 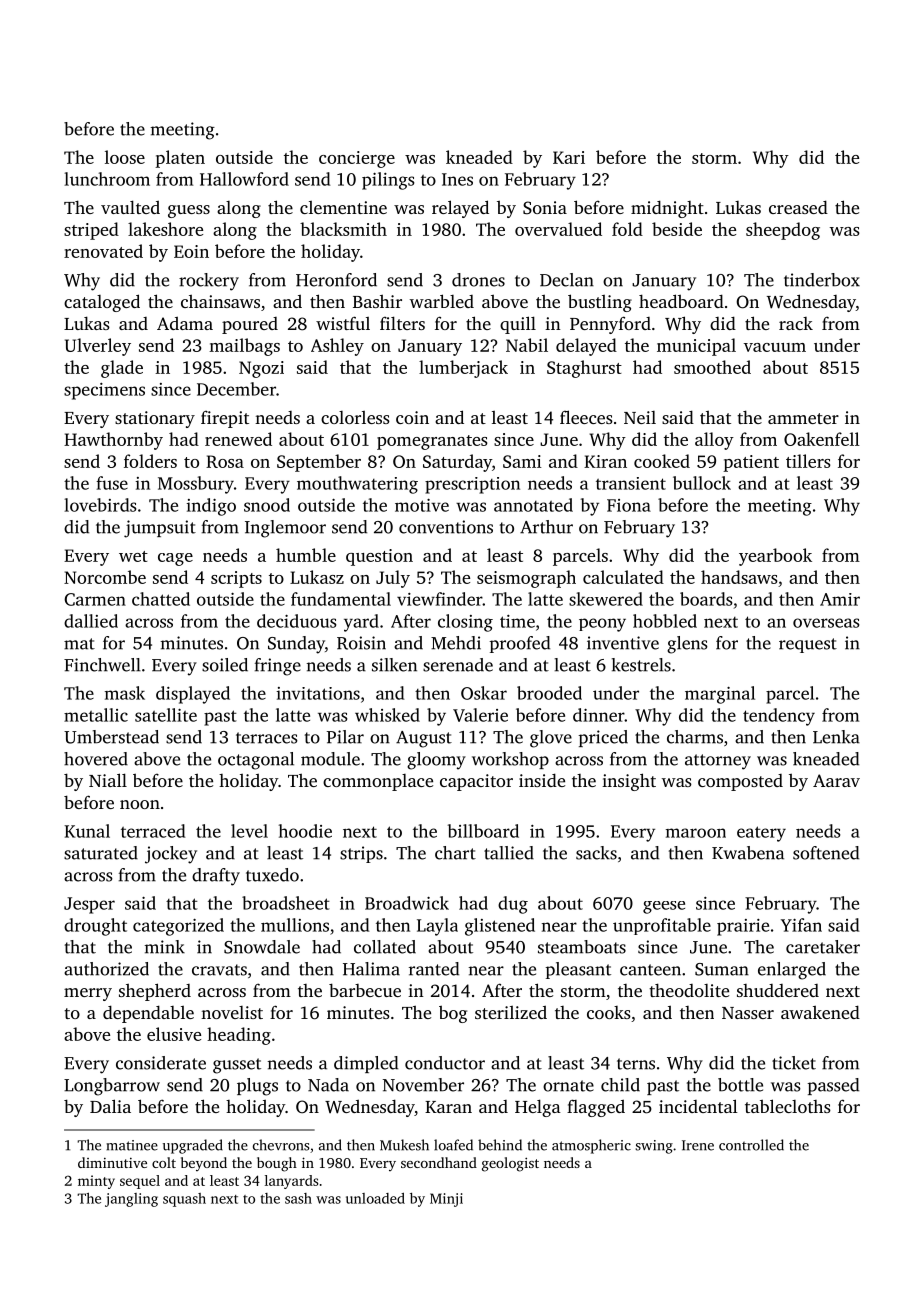 I want to click on Kari, so click(x=569, y=157).
